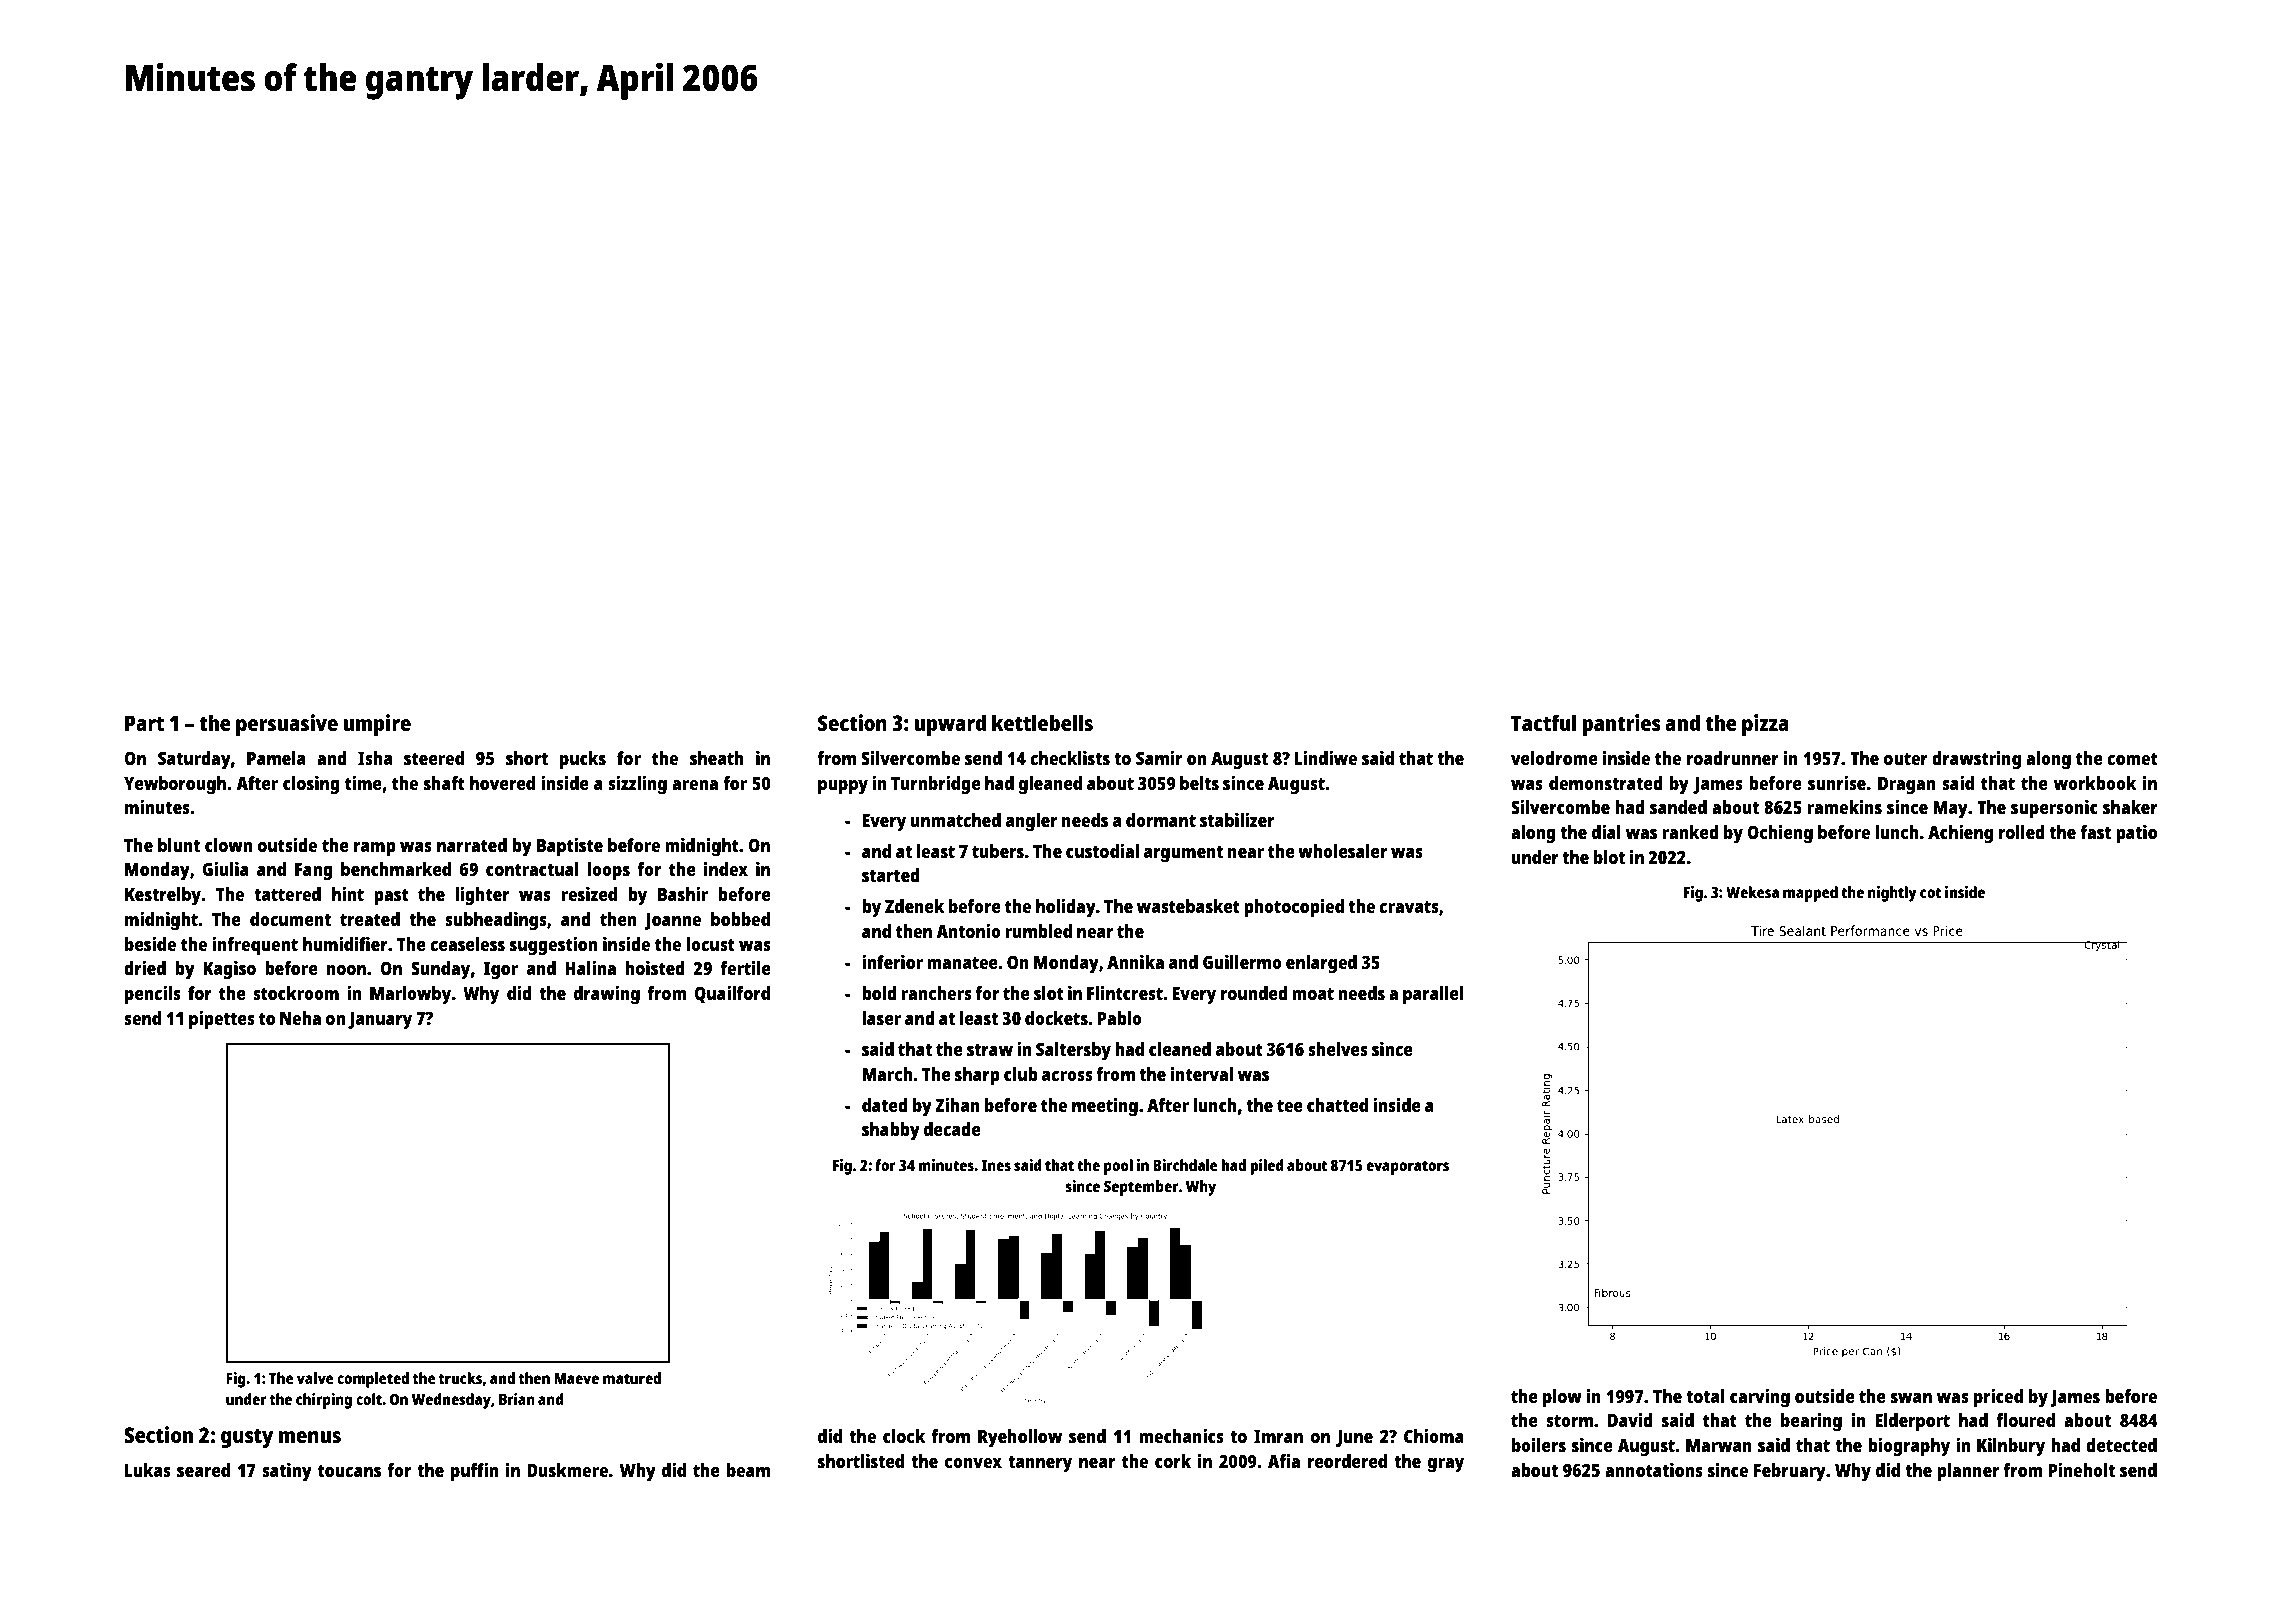 This image has height=1614, width=2282. Describe the element at coordinates (1266, 1167) in the image. I see `piled` at that location.
